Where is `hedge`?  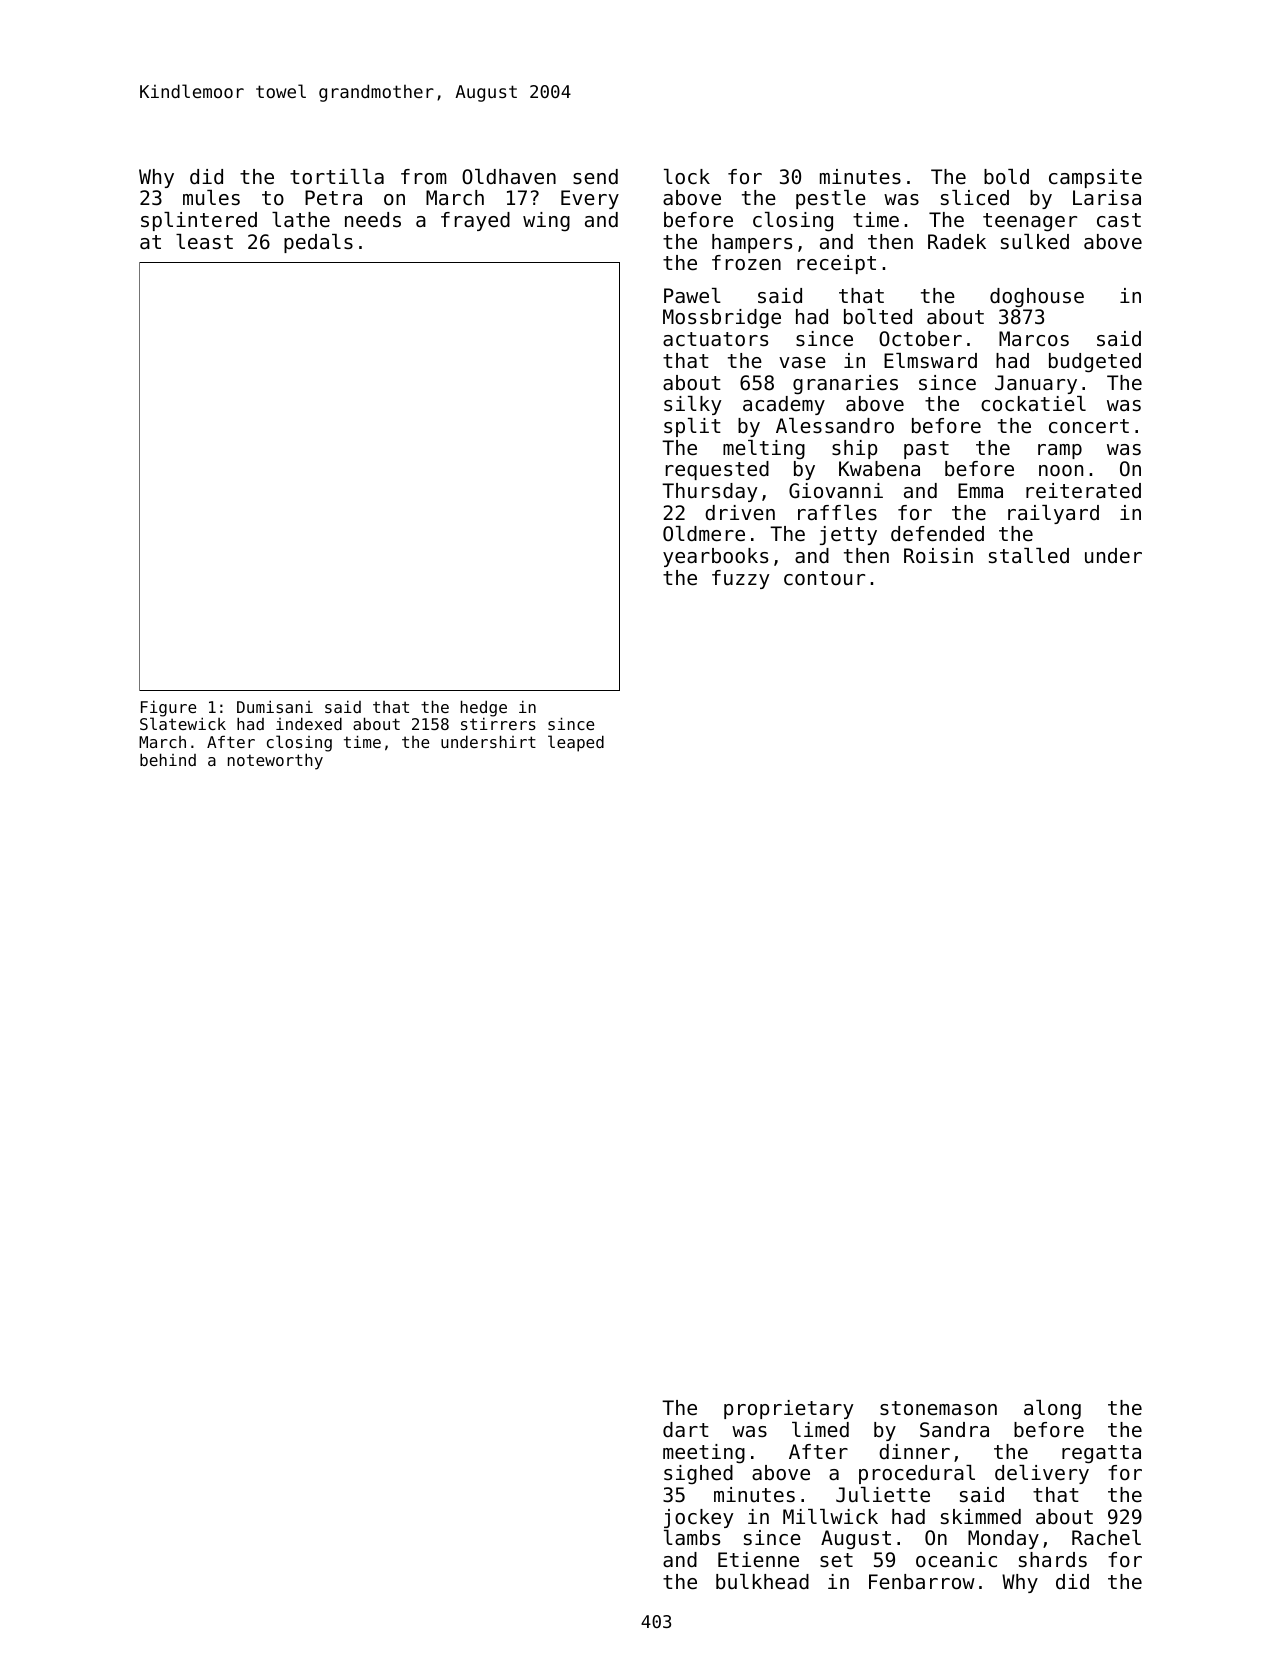
hedge is located at coordinates (484, 708).
